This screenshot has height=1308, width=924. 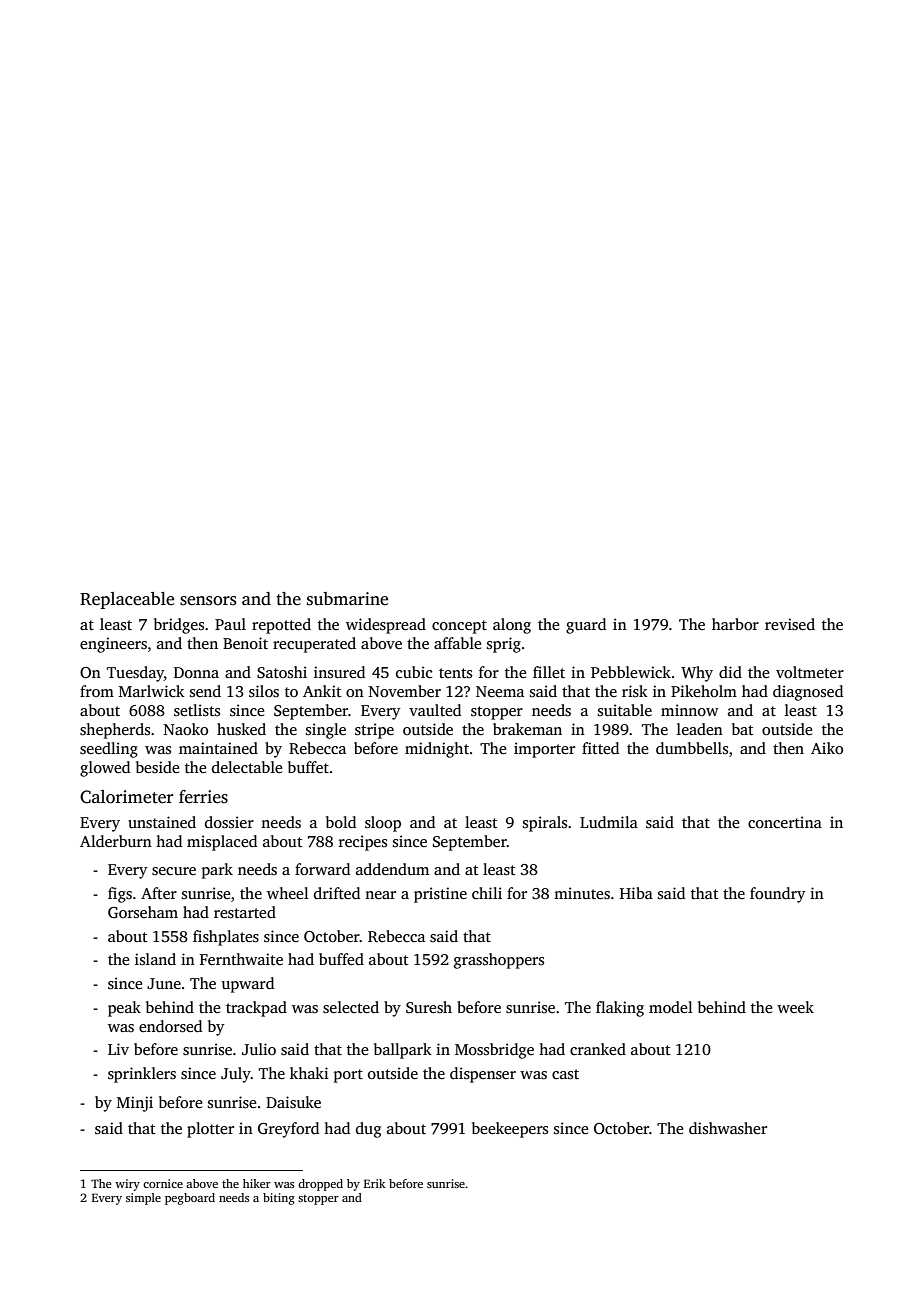 I want to click on along, so click(x=512, y=626).
